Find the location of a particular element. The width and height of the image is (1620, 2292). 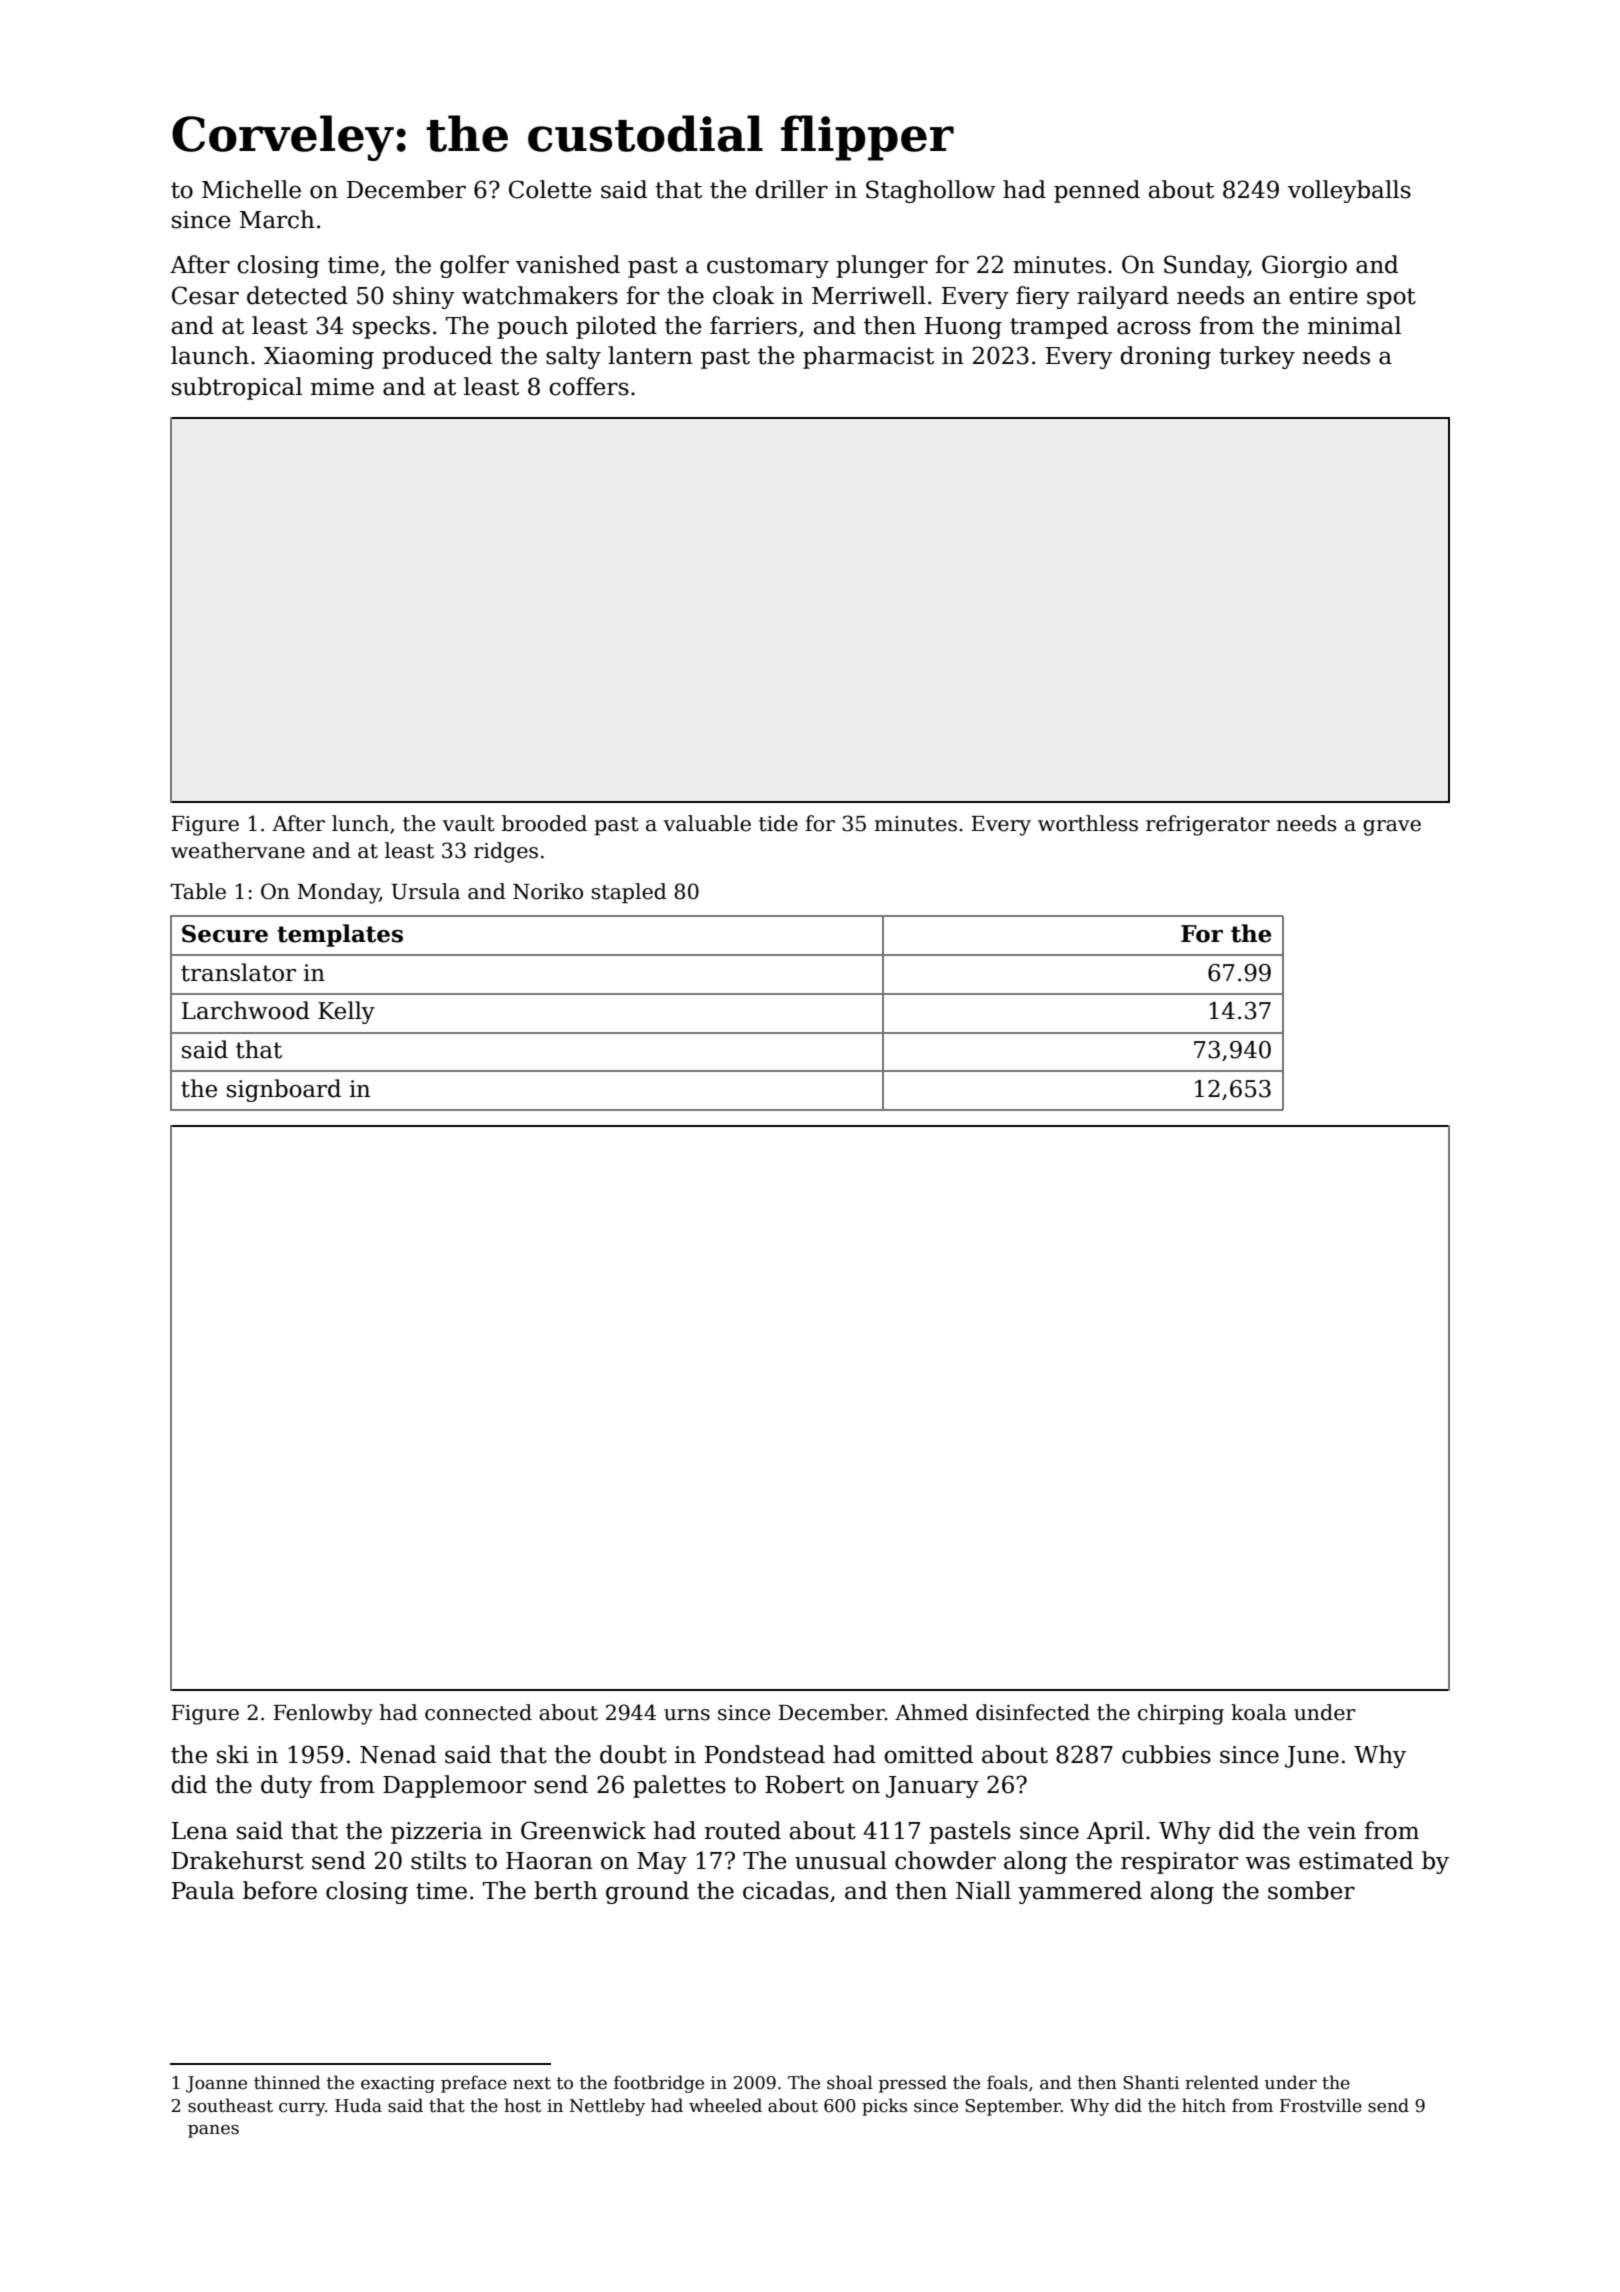

specks is located at coordinates (391, 327).
